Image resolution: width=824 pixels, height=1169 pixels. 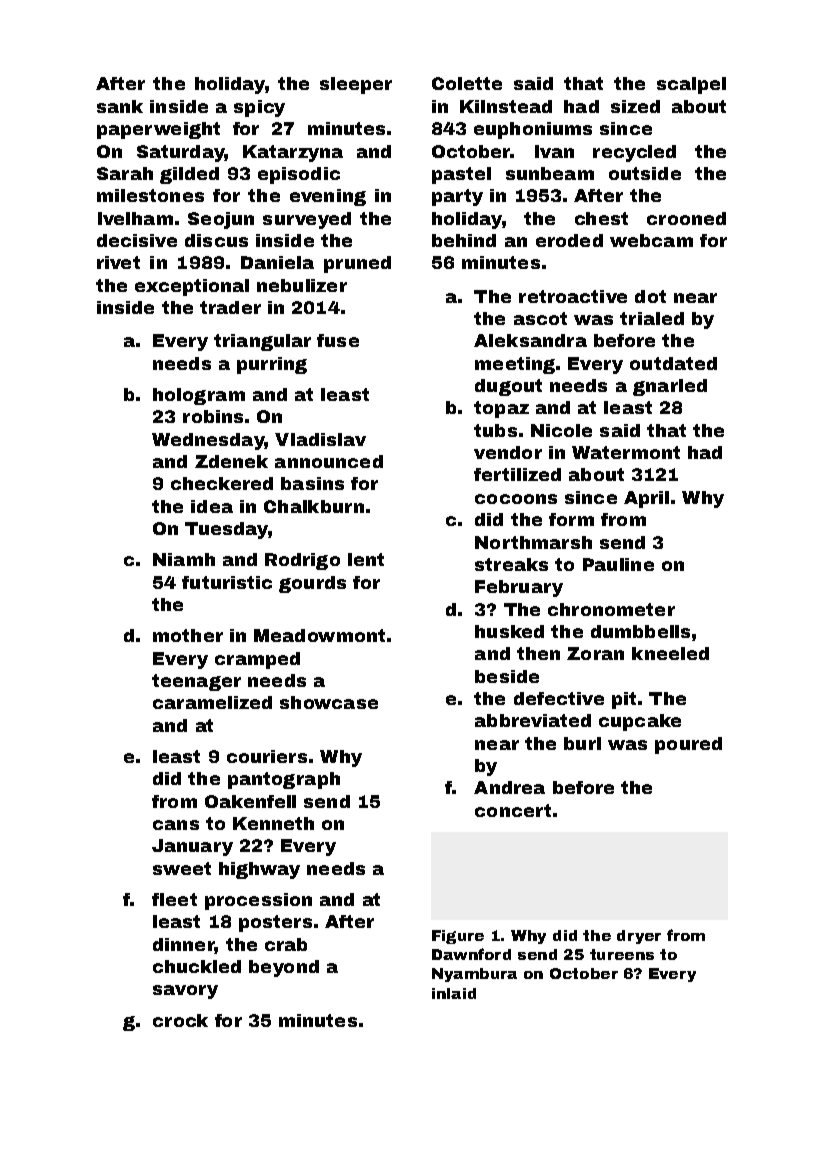 I want to click on sank, so click(x=120, y=106).
